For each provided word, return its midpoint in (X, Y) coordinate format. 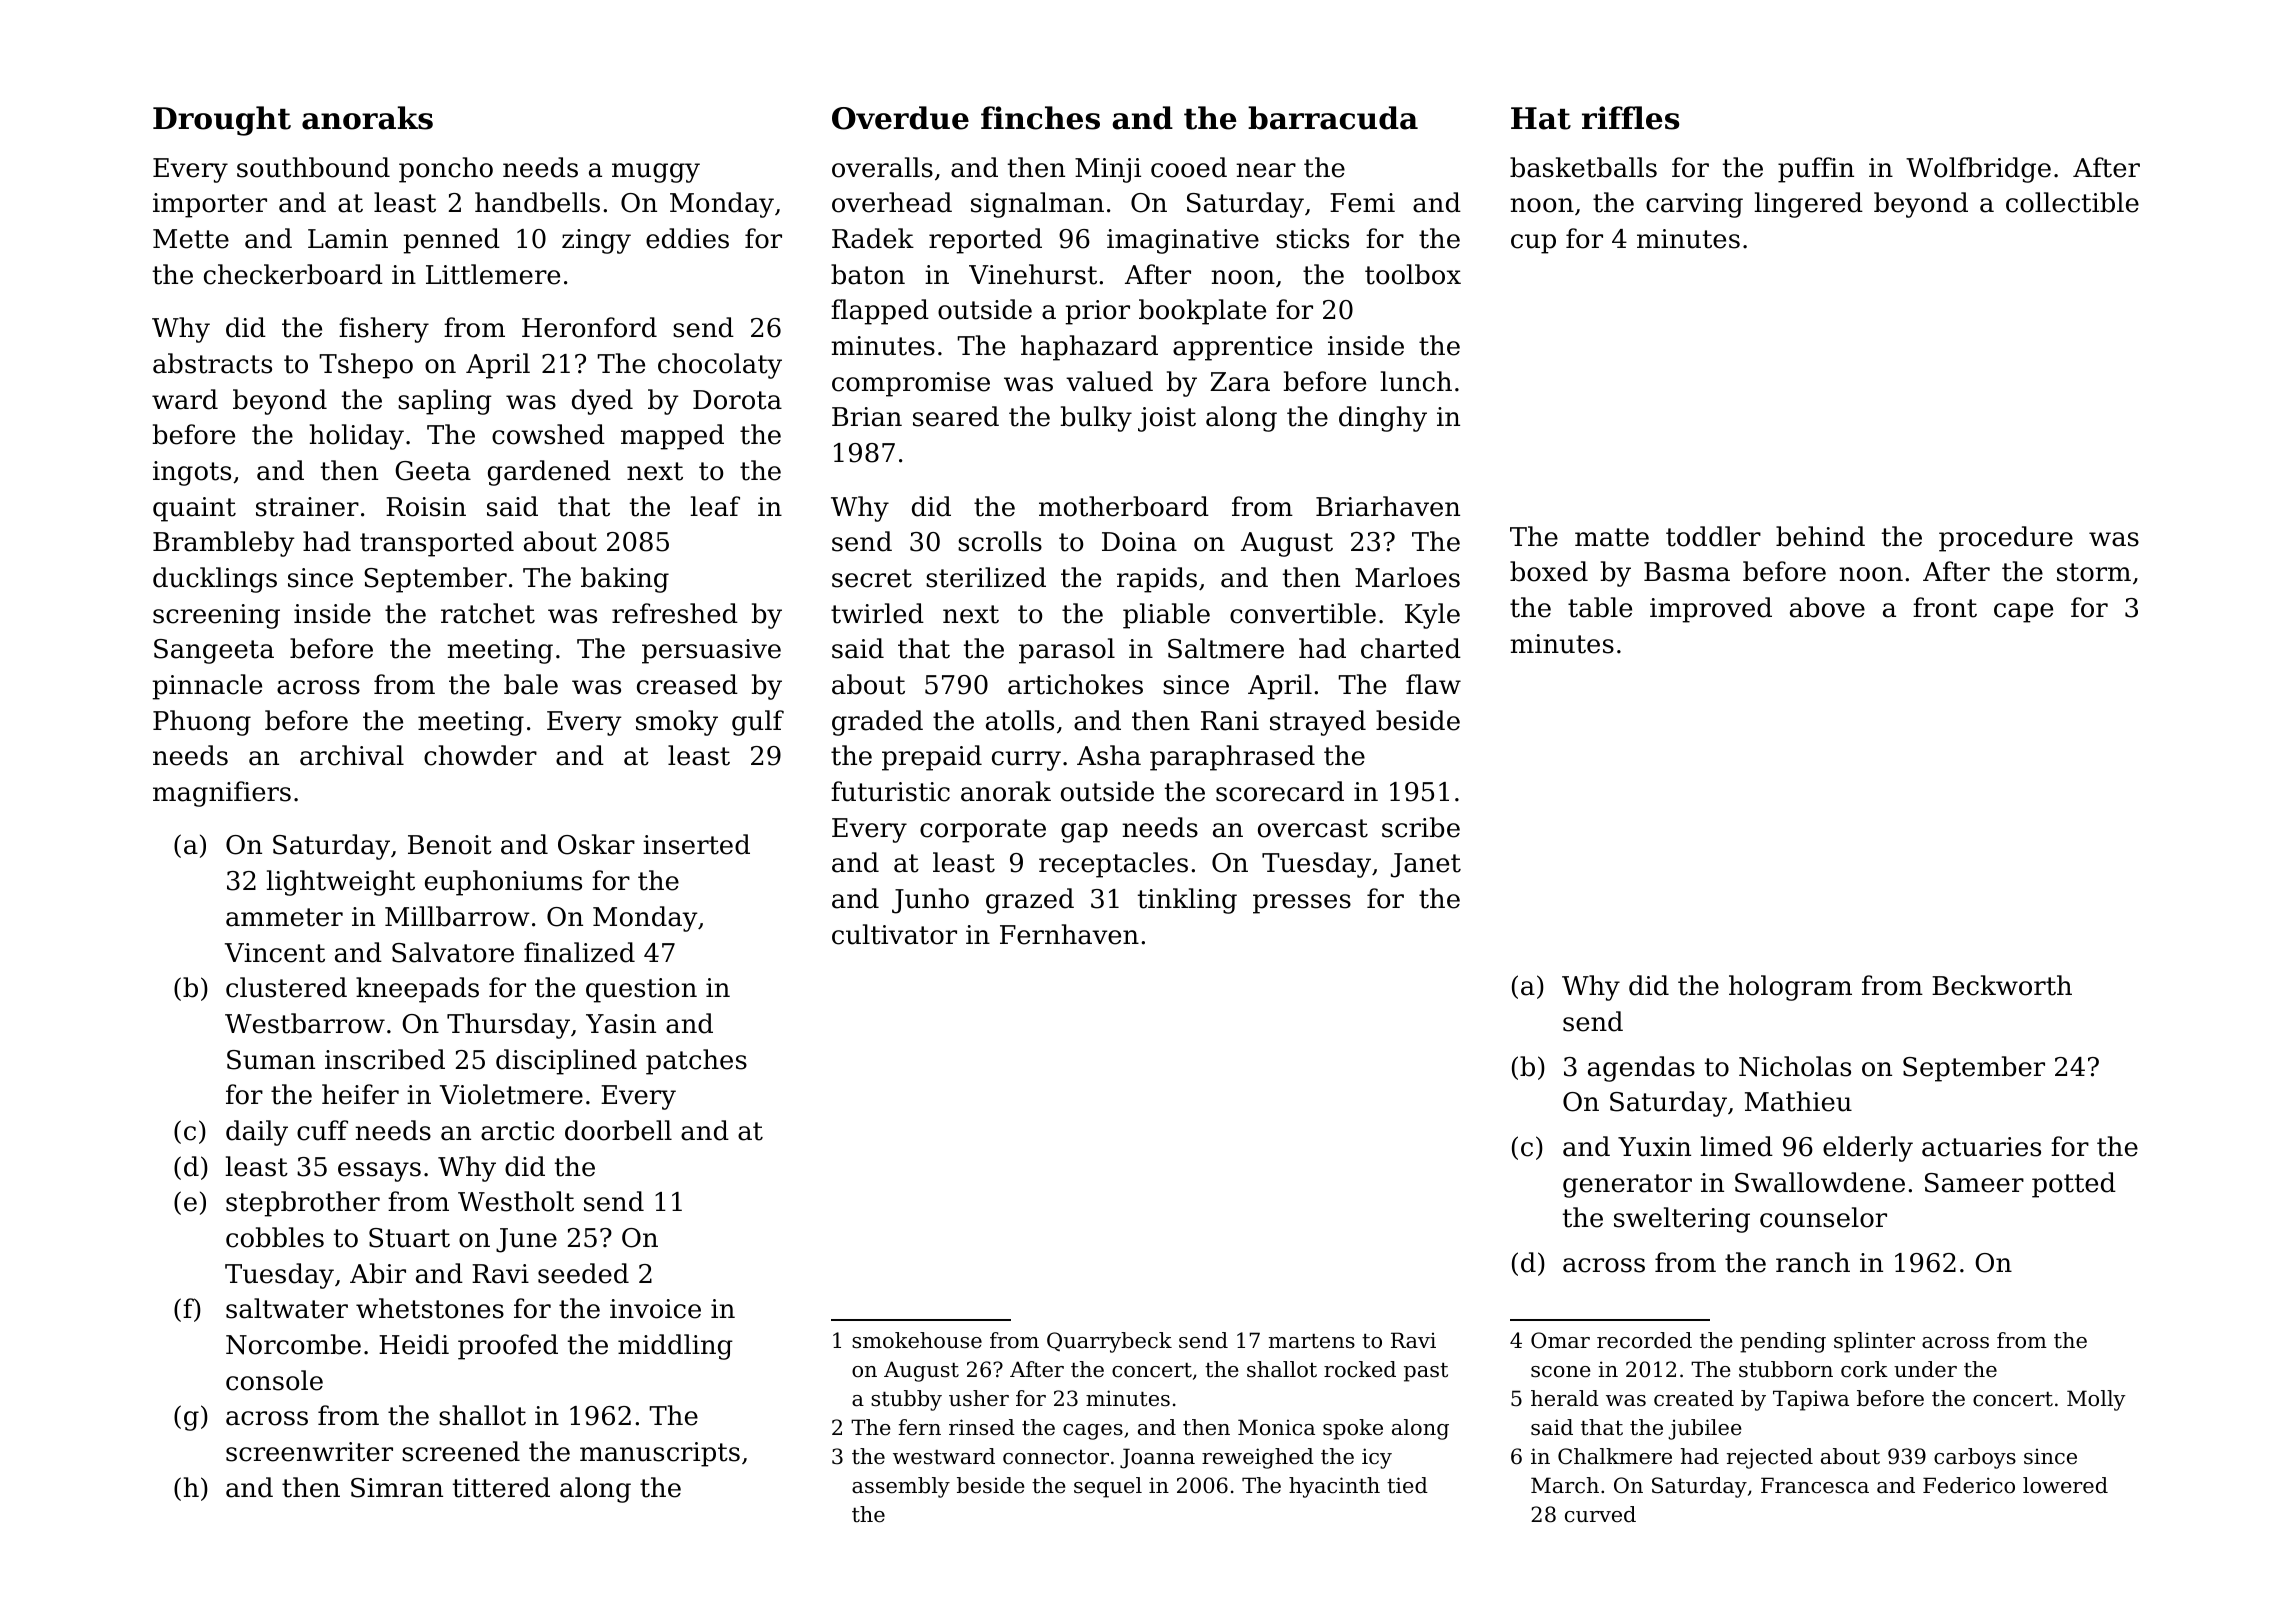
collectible (2072, 202)
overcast (1313, 828)
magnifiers (222, 794)
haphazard (1089, 348)
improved (1711, 610)
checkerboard (293, 274)
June (526, 1240)
